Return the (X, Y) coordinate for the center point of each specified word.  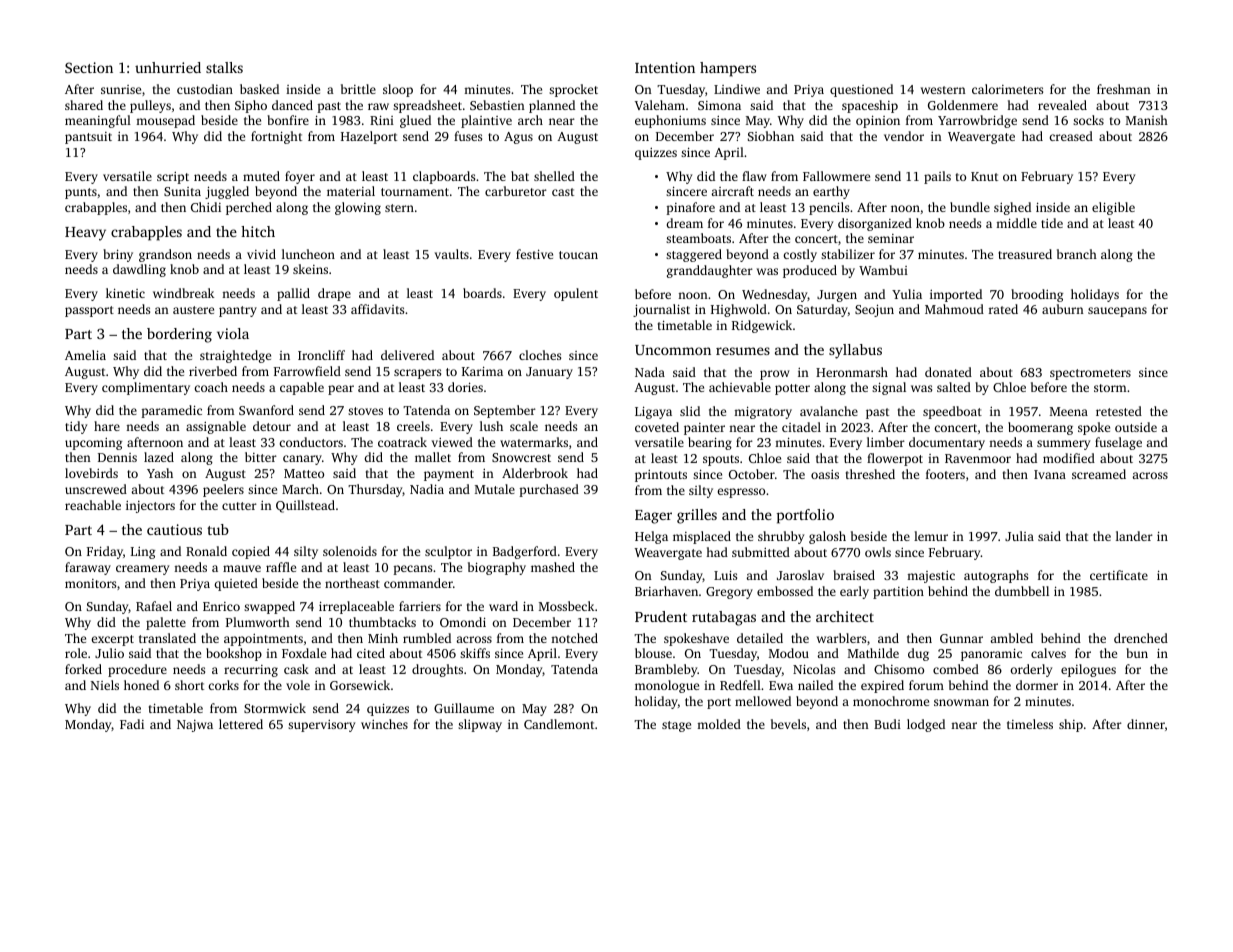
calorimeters (1007, 89)
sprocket (573, 90)
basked (259, 89)
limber (886, 442)
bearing (710, 443)
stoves (365, 411)
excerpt (112, 640)
